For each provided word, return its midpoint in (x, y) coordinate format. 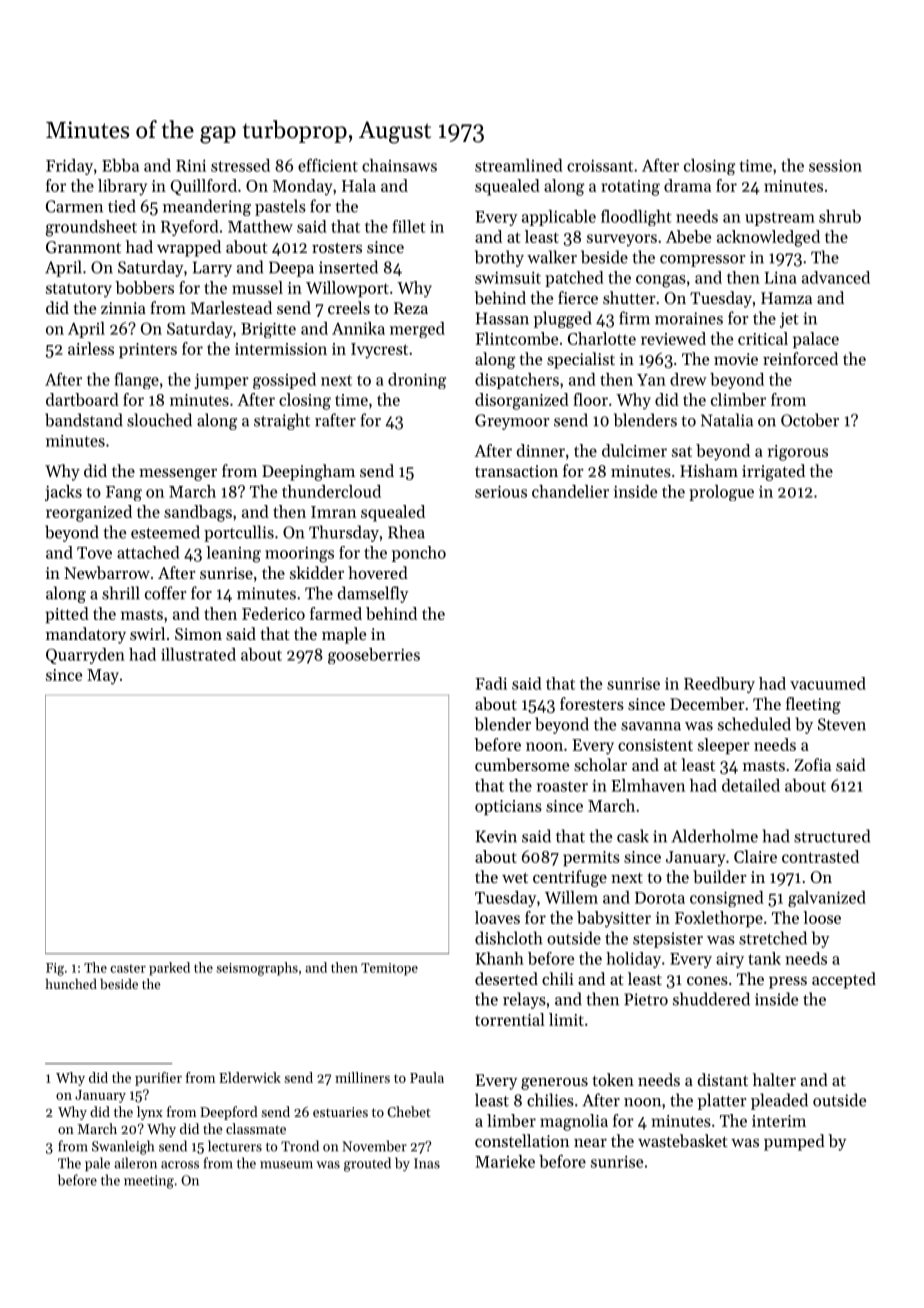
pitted (67, 615)
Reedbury (719, 685)
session (835, 166)
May (103, 677)
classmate (256, 1128)
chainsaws (399, 165)
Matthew (260, 226)
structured (832, 836)
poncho (419, 554)
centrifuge (570, 878)
